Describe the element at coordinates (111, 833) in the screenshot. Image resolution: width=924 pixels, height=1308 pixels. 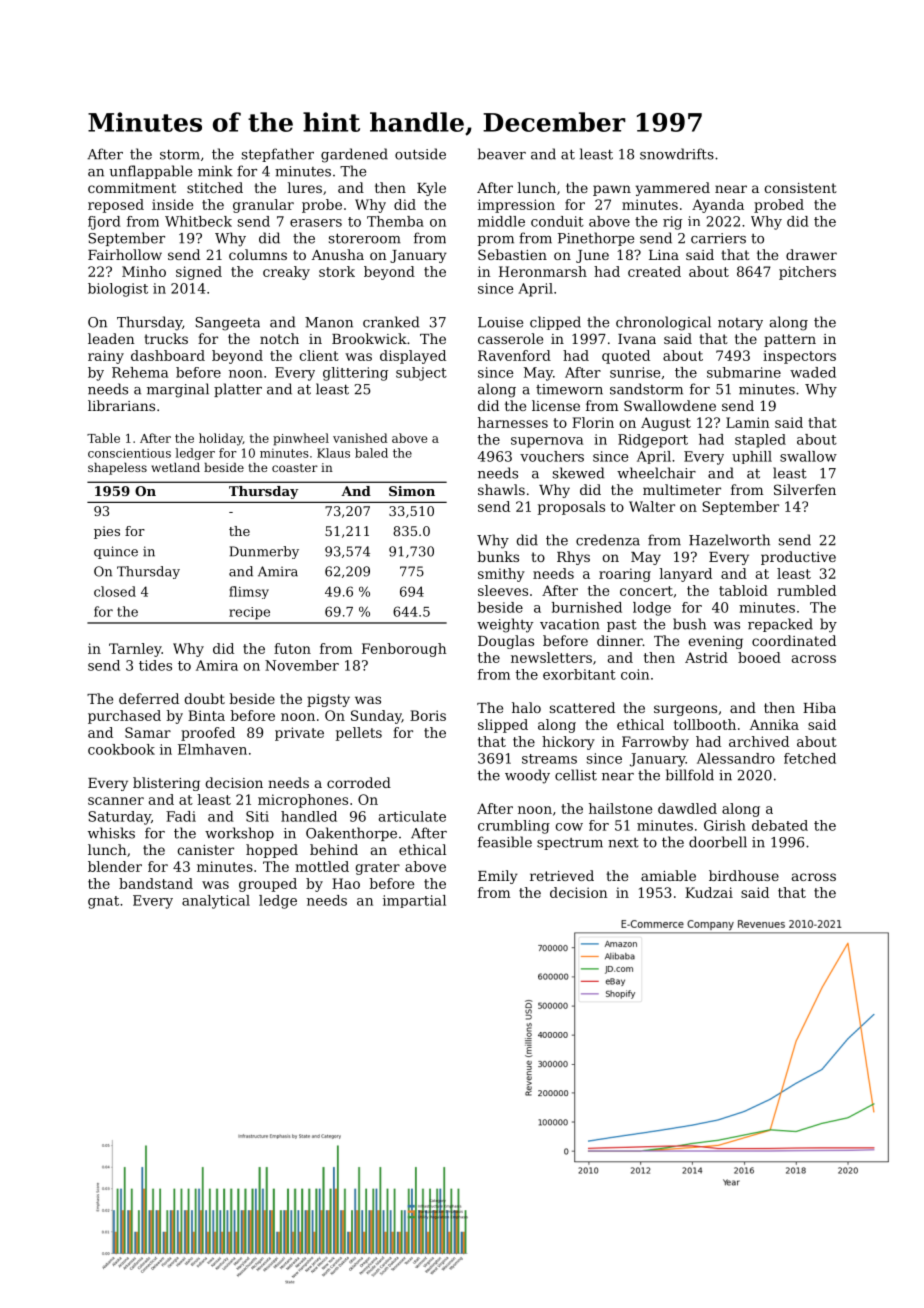
I see `whisks` at that location.
